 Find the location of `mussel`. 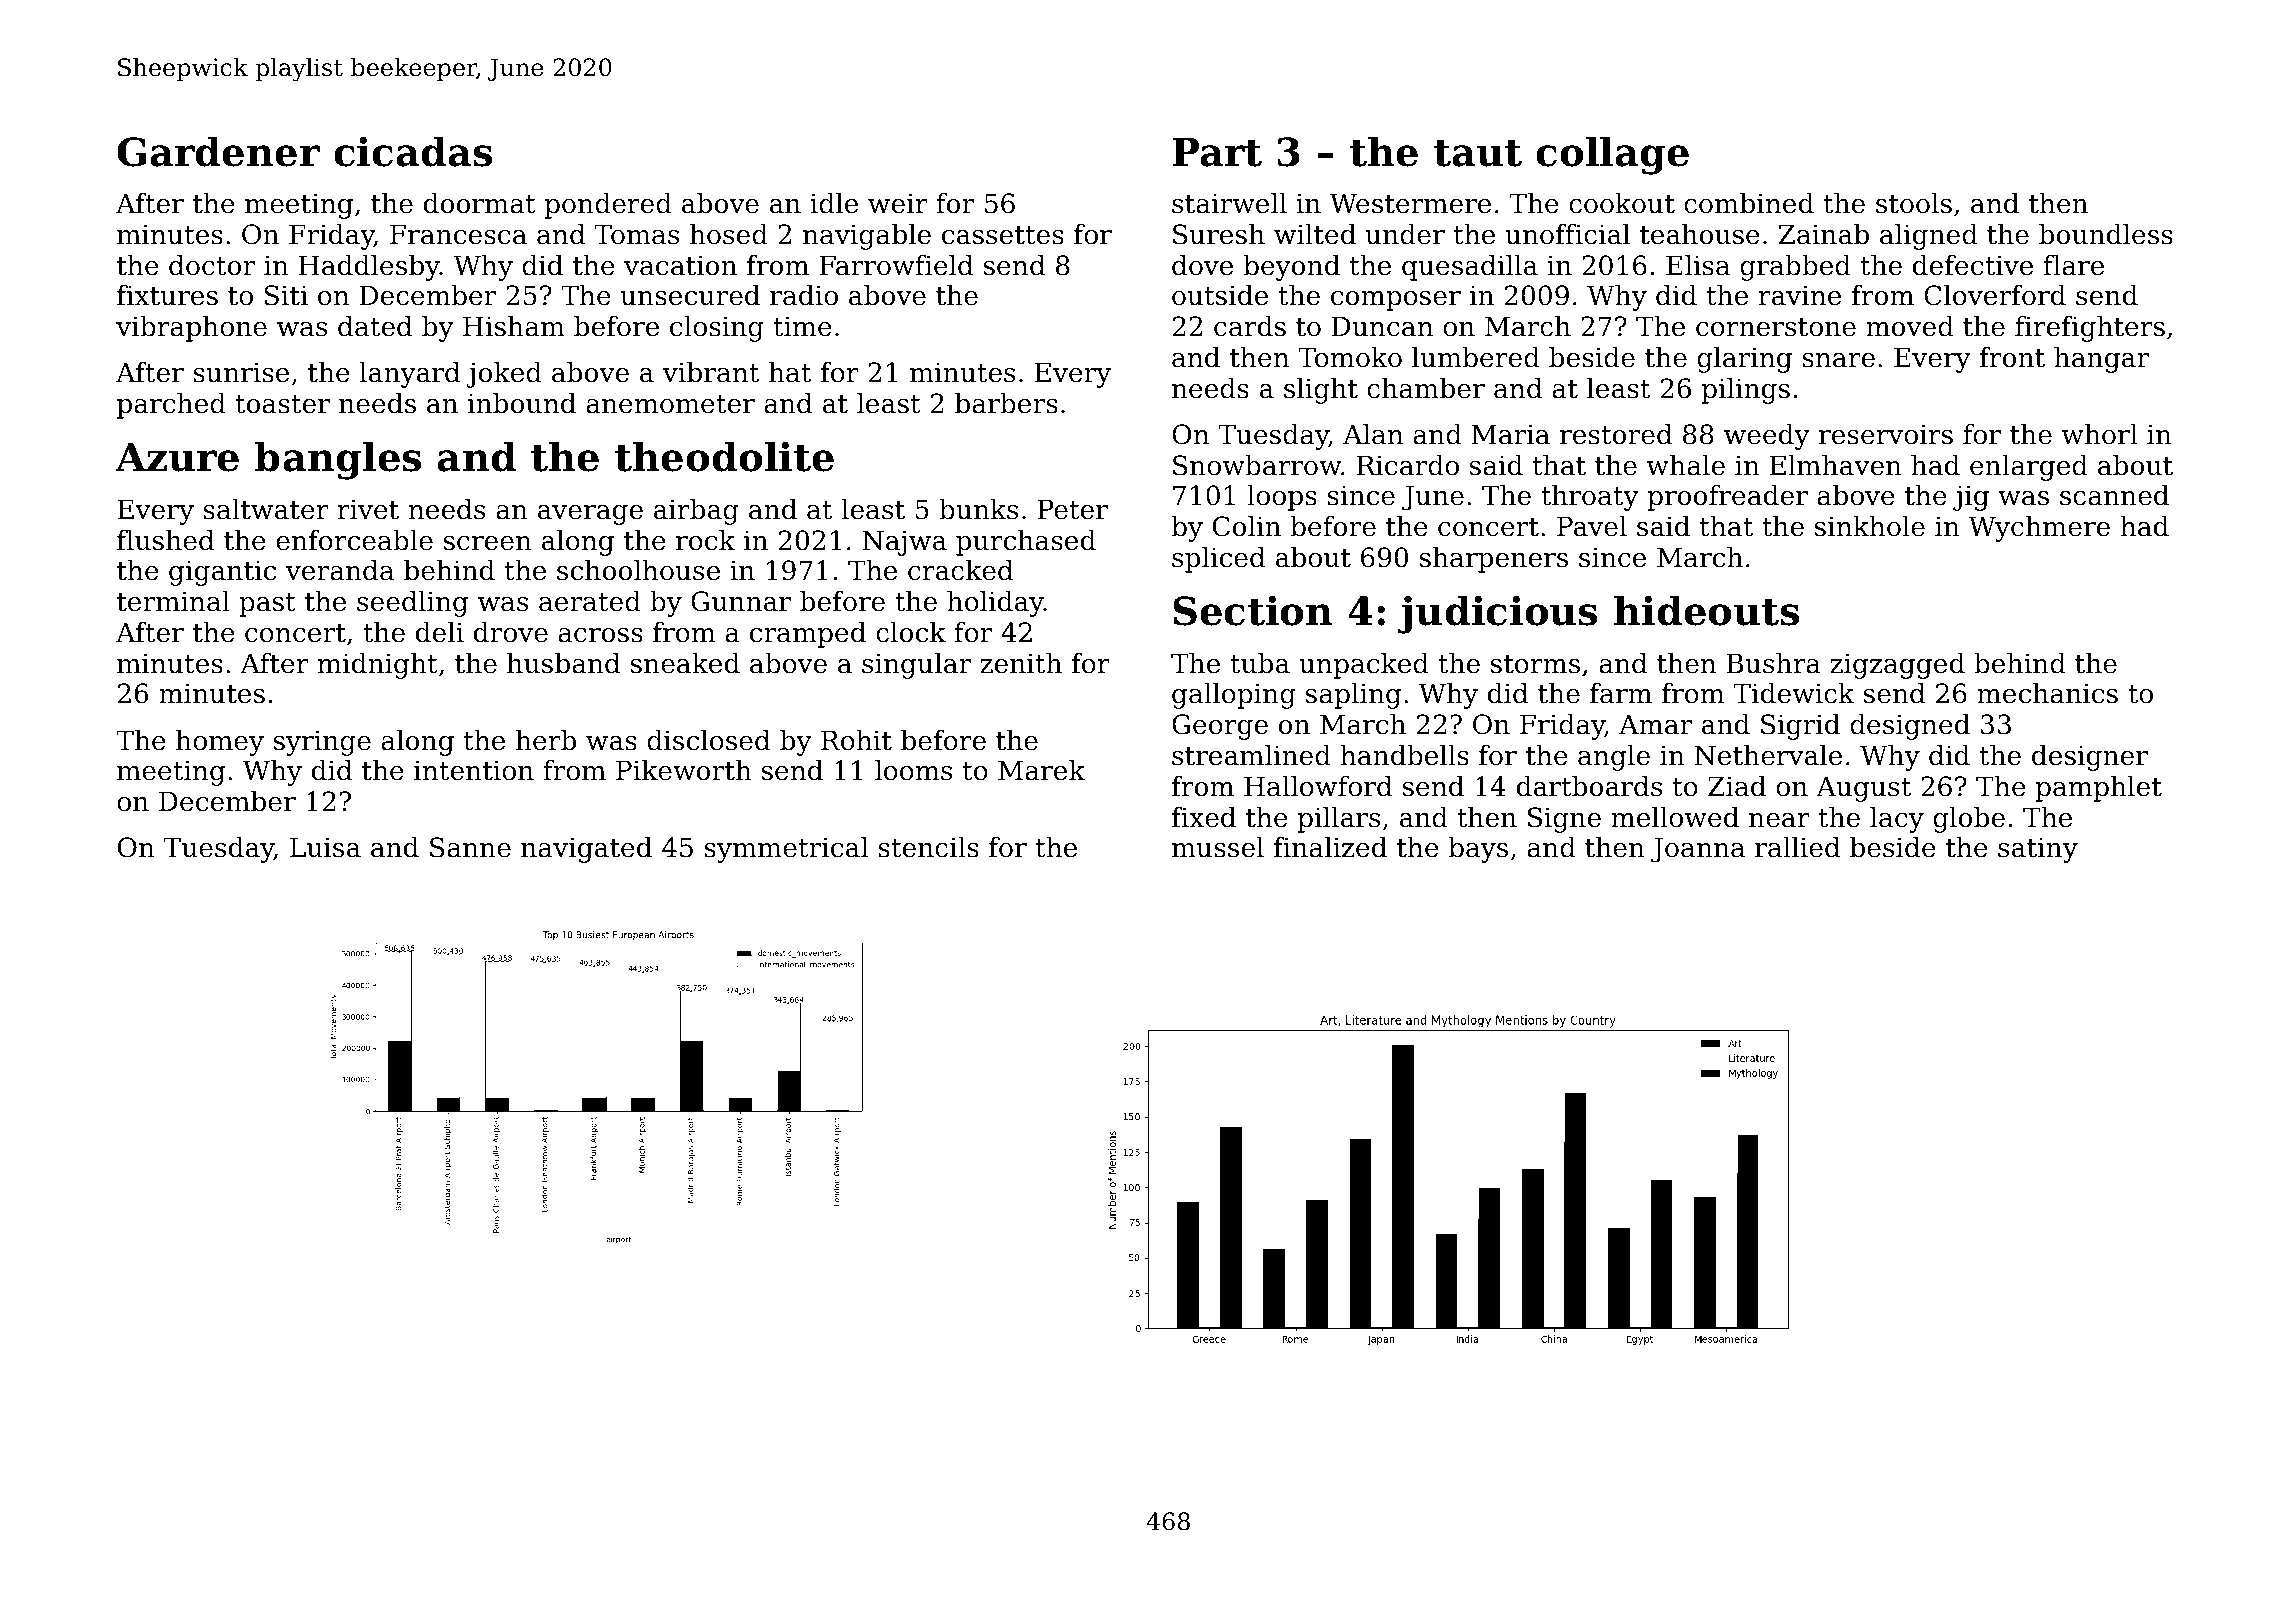

mussel is located at coordinates (1218, 847).
